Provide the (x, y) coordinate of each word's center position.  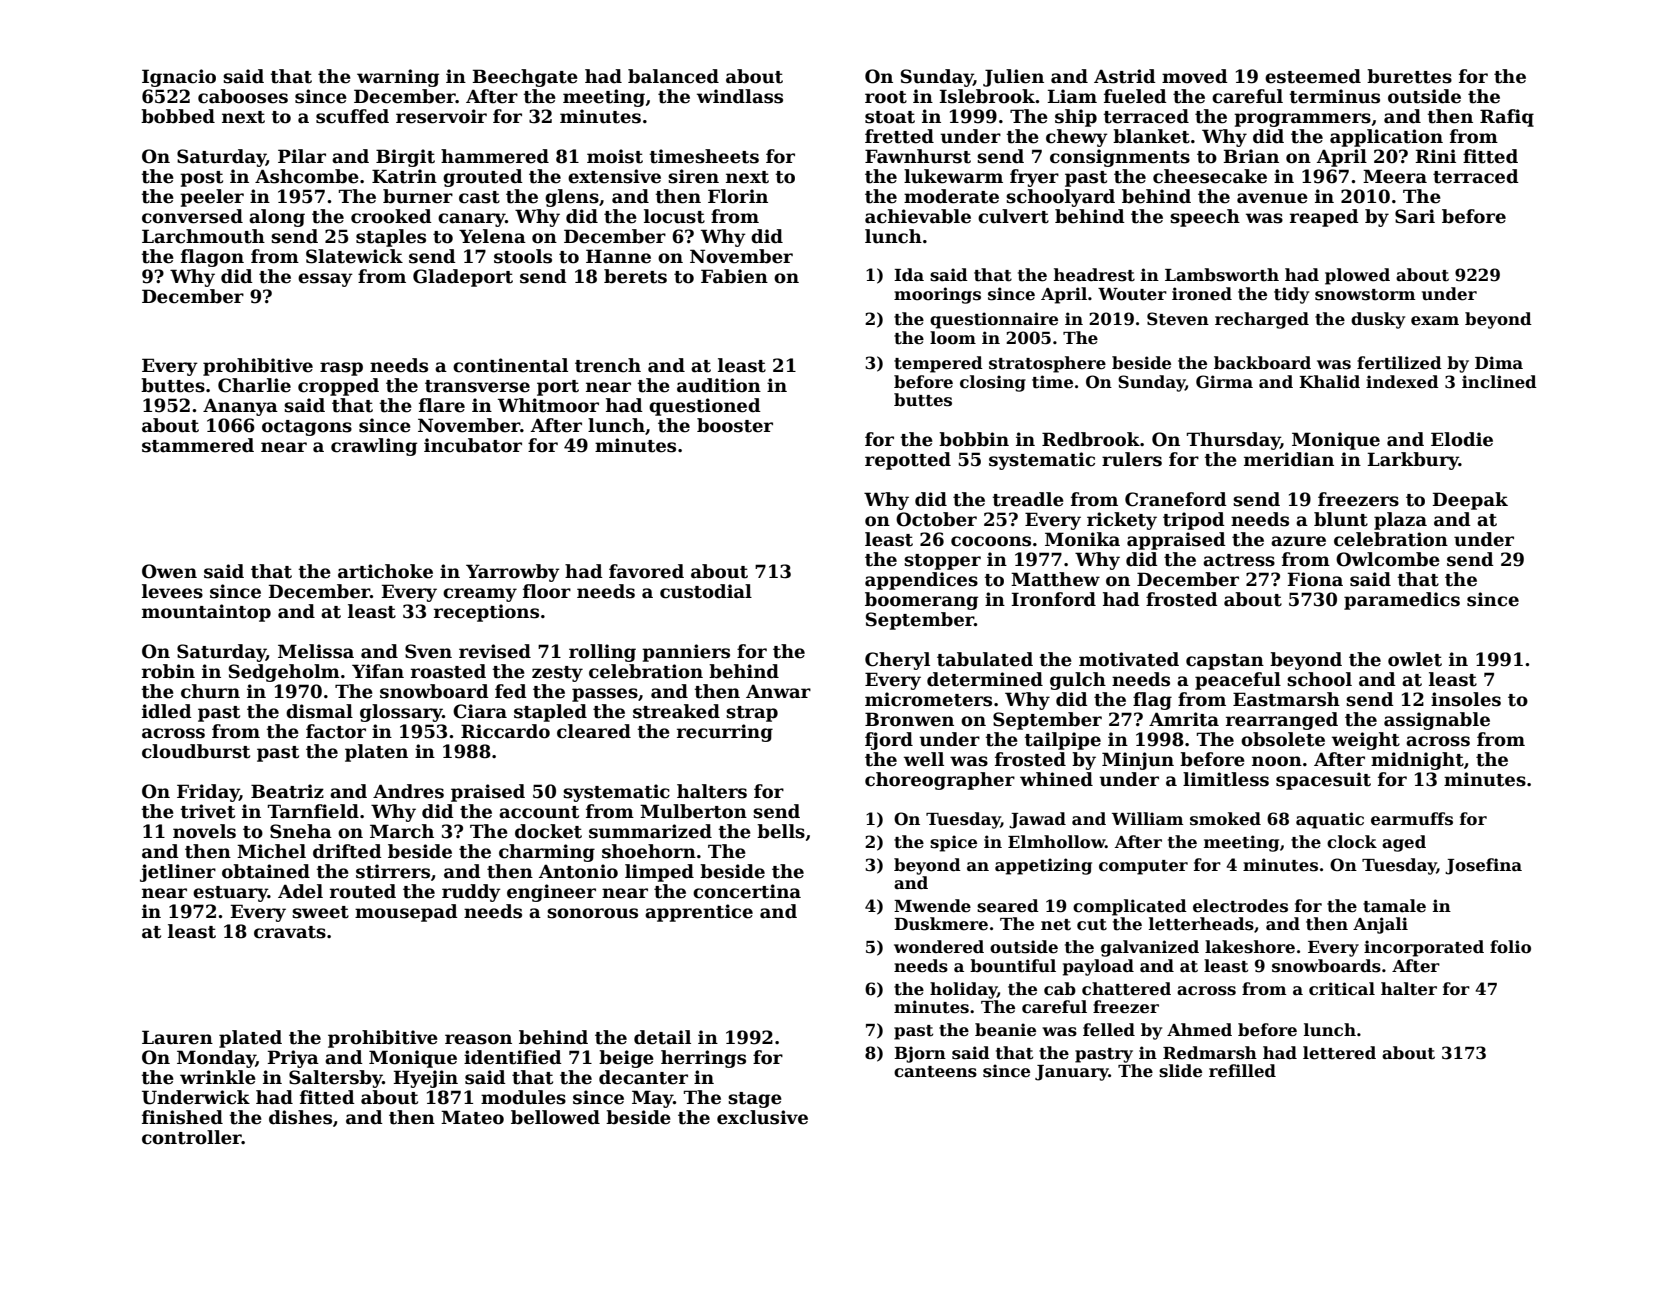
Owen (169, 571)
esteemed (1313, 76)
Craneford (1176, 499)
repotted (908, 461)
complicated (1130, 907)
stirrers (393, 871)
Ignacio (179, 78)
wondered (939, 947)
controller (192, 1137)
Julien (1013, 78)
